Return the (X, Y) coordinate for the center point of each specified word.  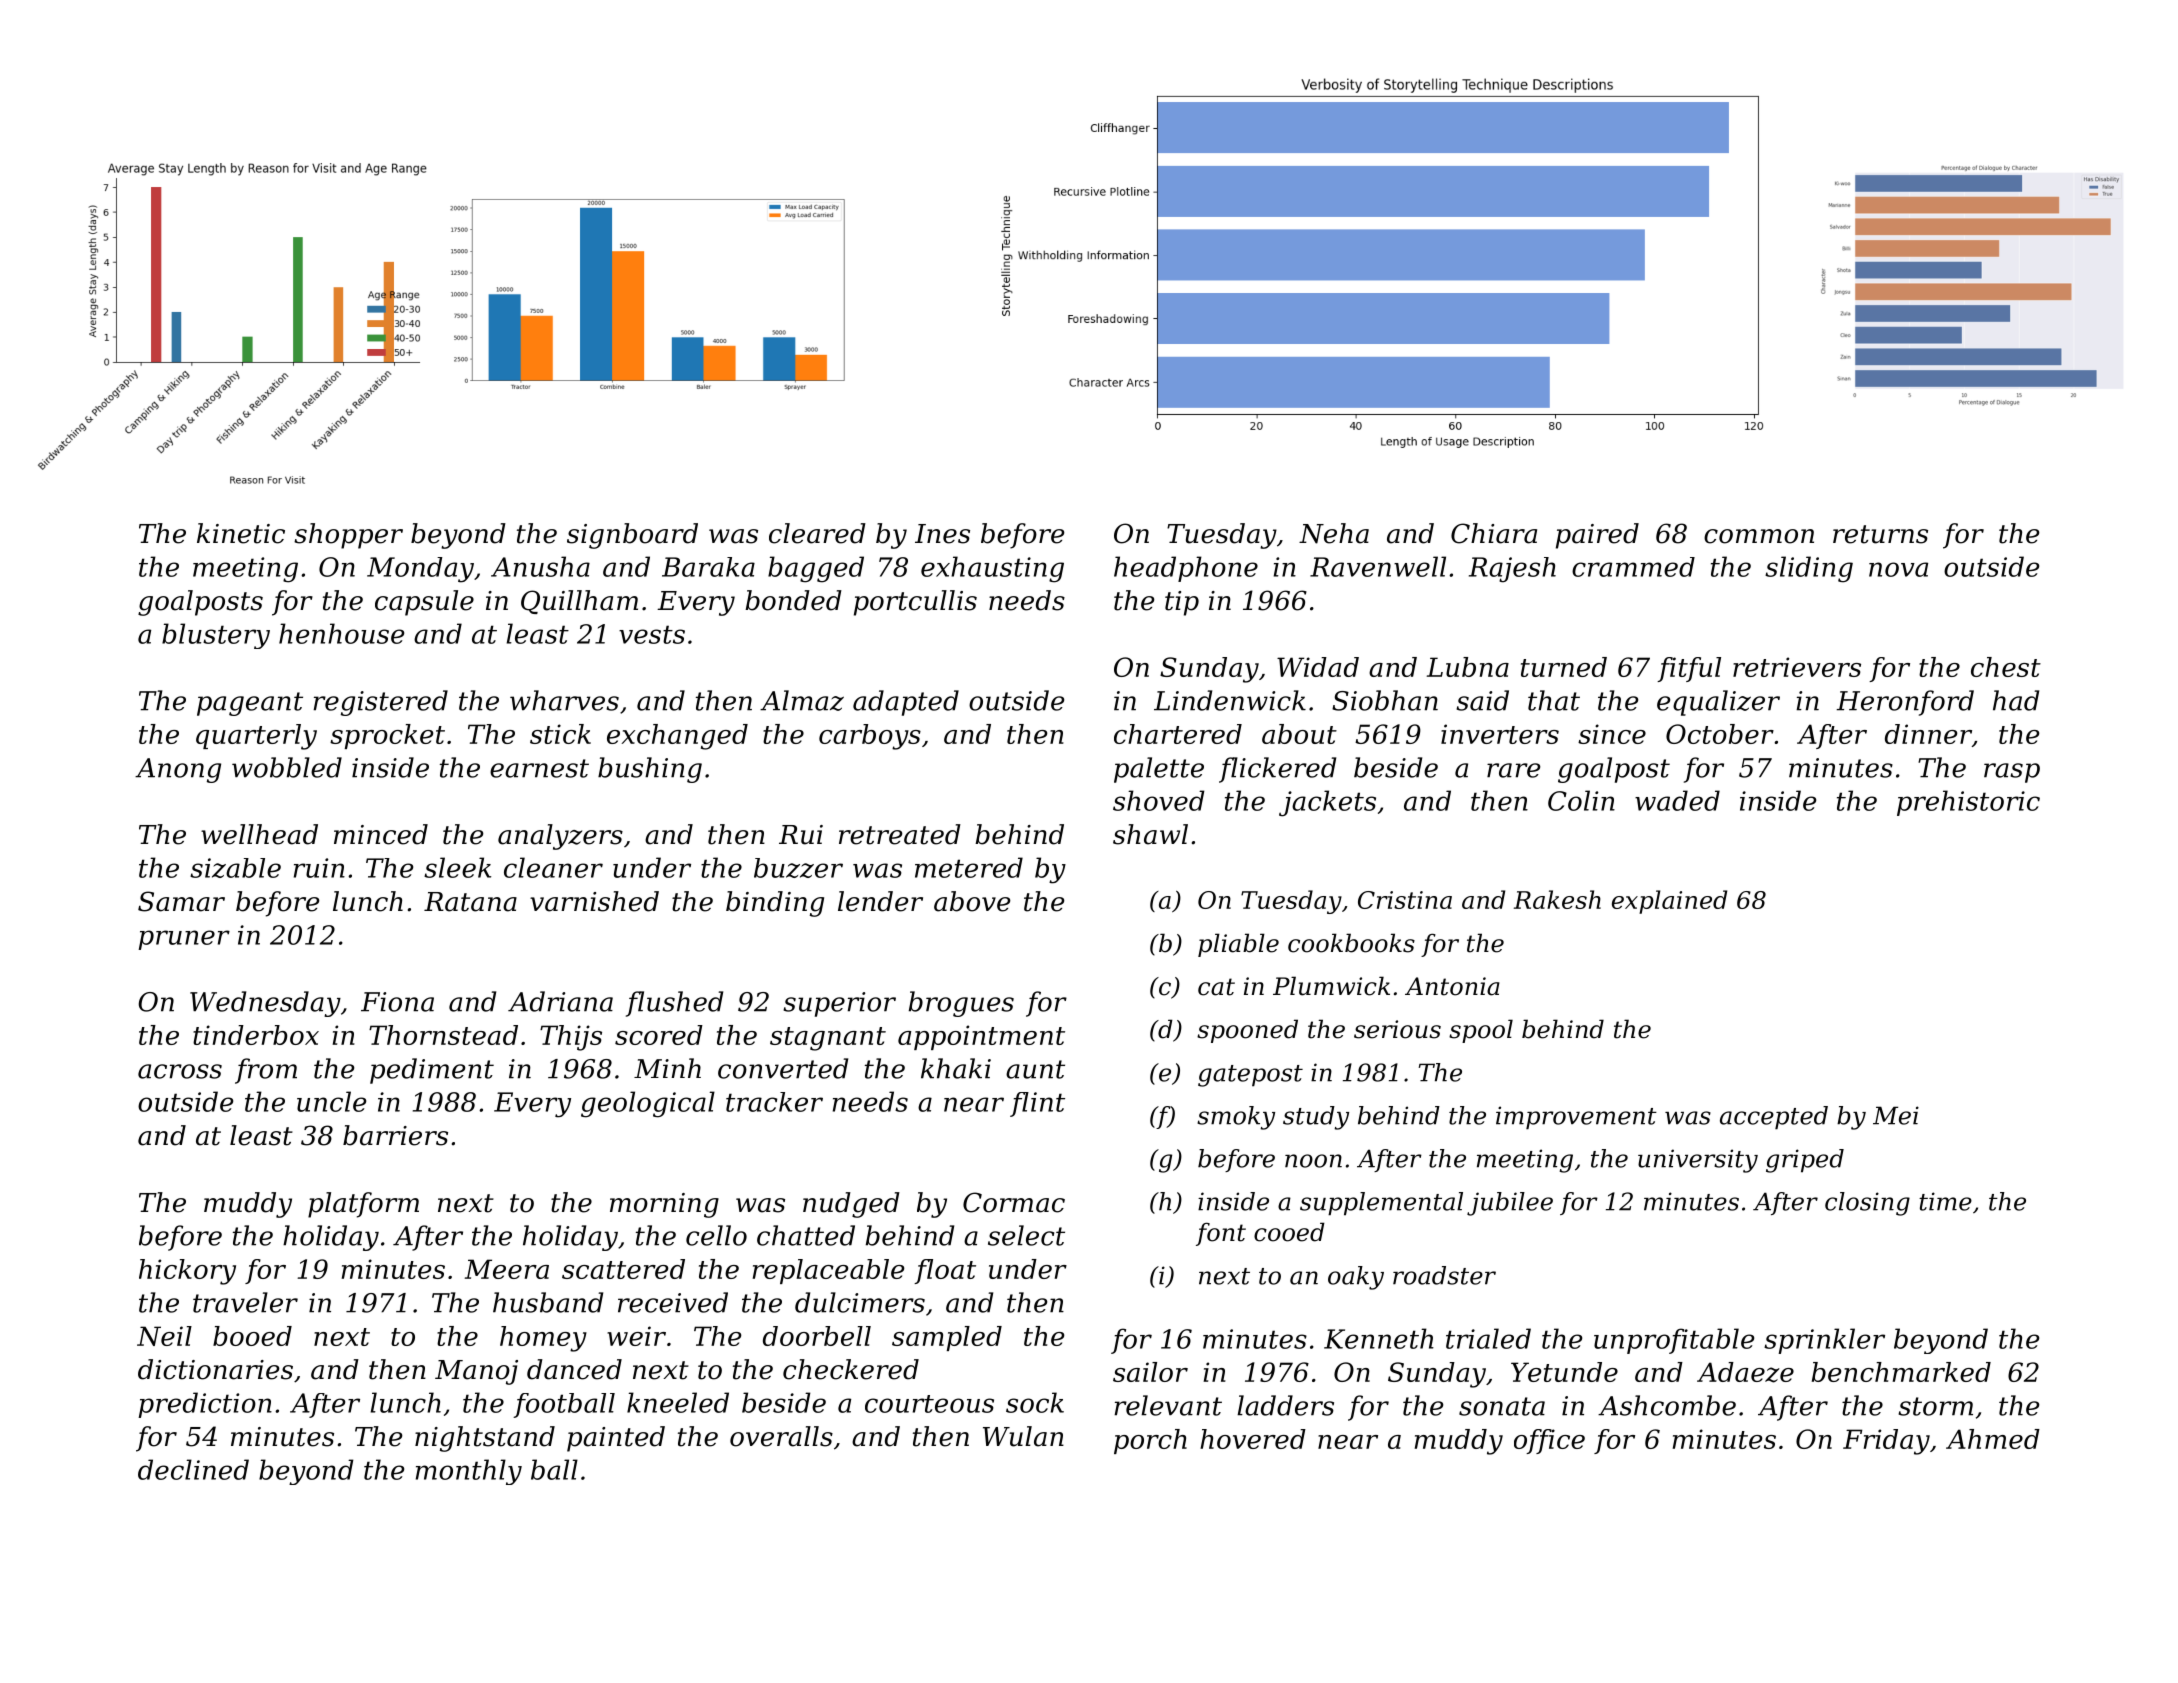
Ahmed (1993, 1439)
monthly (469, 1472)
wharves (564, 700)
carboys (870, 737)
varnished (594, 901)
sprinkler (1824, 1341)
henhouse (341, 633)
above (972, 901)
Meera (507, 1269)
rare (1513, 770)
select (1026, 1235)
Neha (1334, 533)
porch (1150, 1441)
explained (1669, 902)
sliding (1809, 569)
